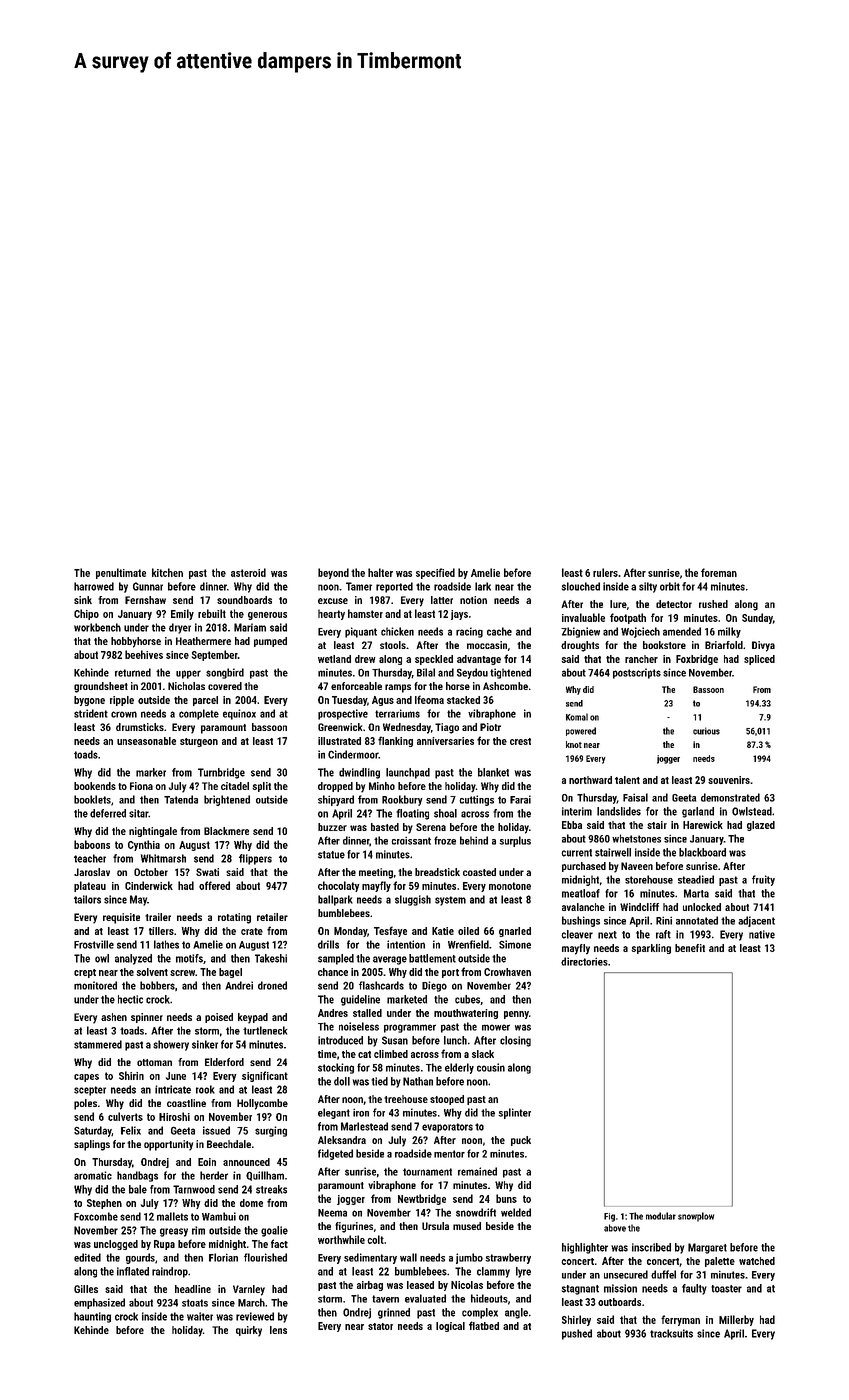 The image size is (849, 1400). I want to click on Takeshi, so click(271, 958).
